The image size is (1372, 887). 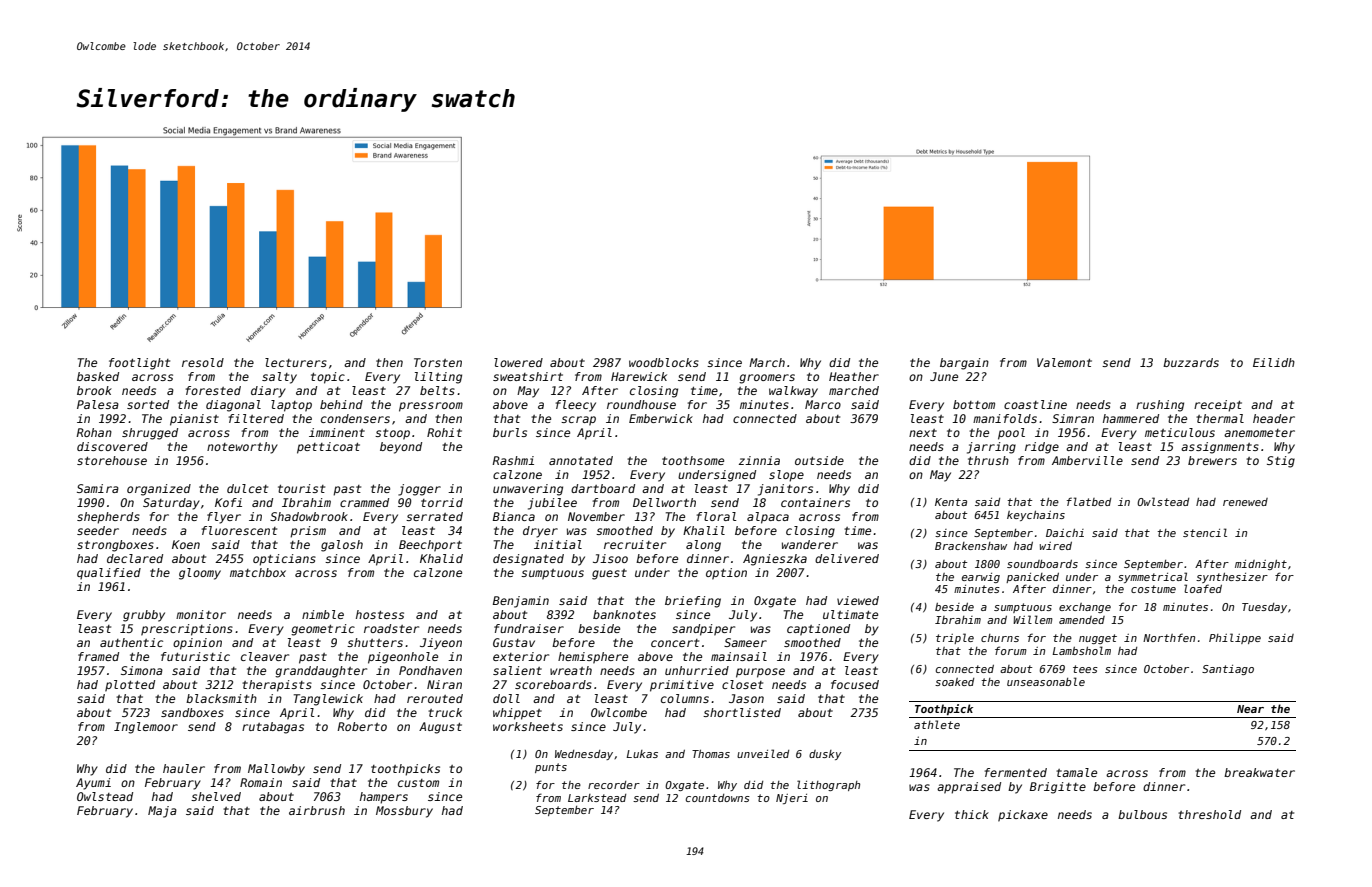 I want to click on Stig, so click(x=1281, y=462).
